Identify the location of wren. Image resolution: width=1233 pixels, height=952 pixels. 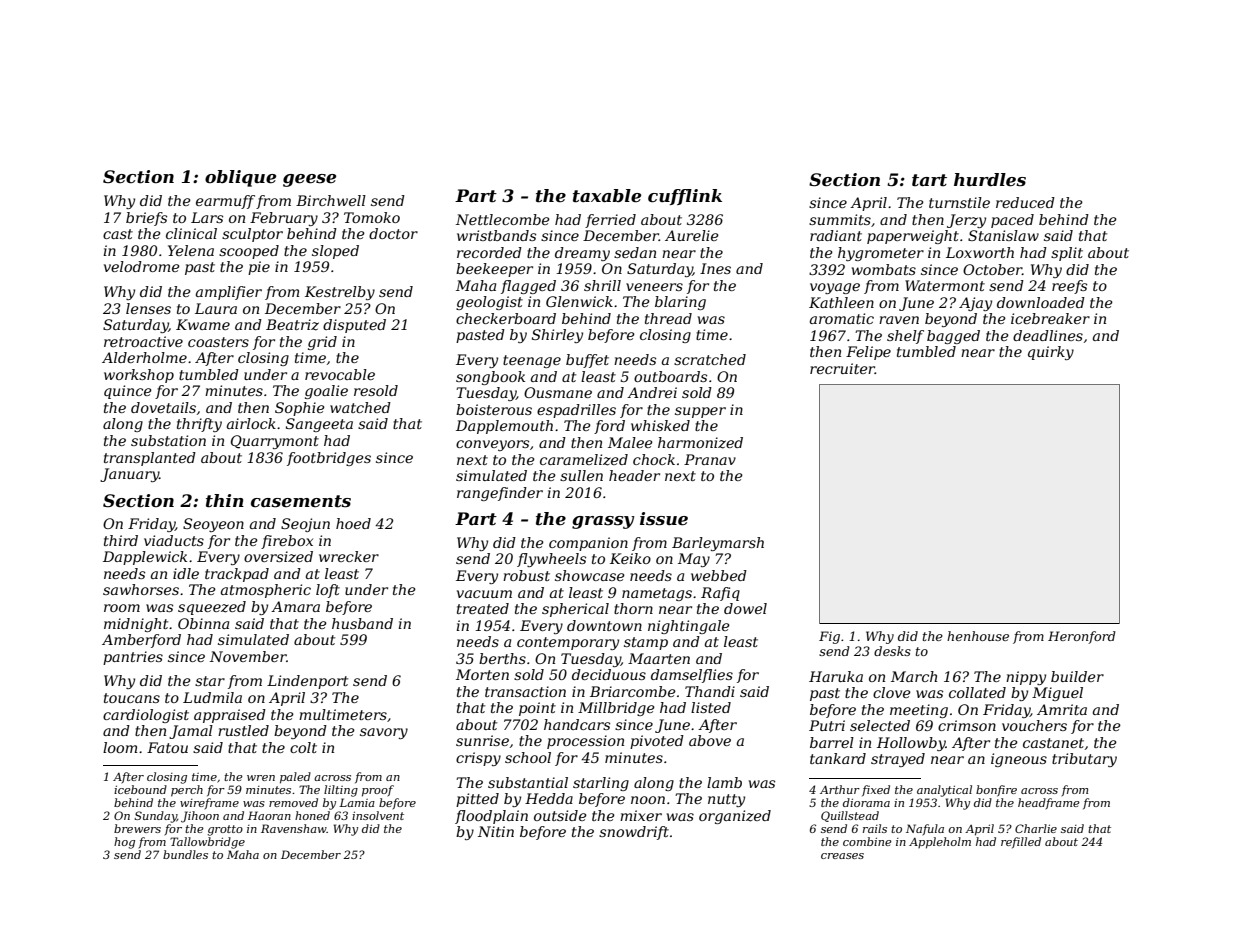
(261, 778).
